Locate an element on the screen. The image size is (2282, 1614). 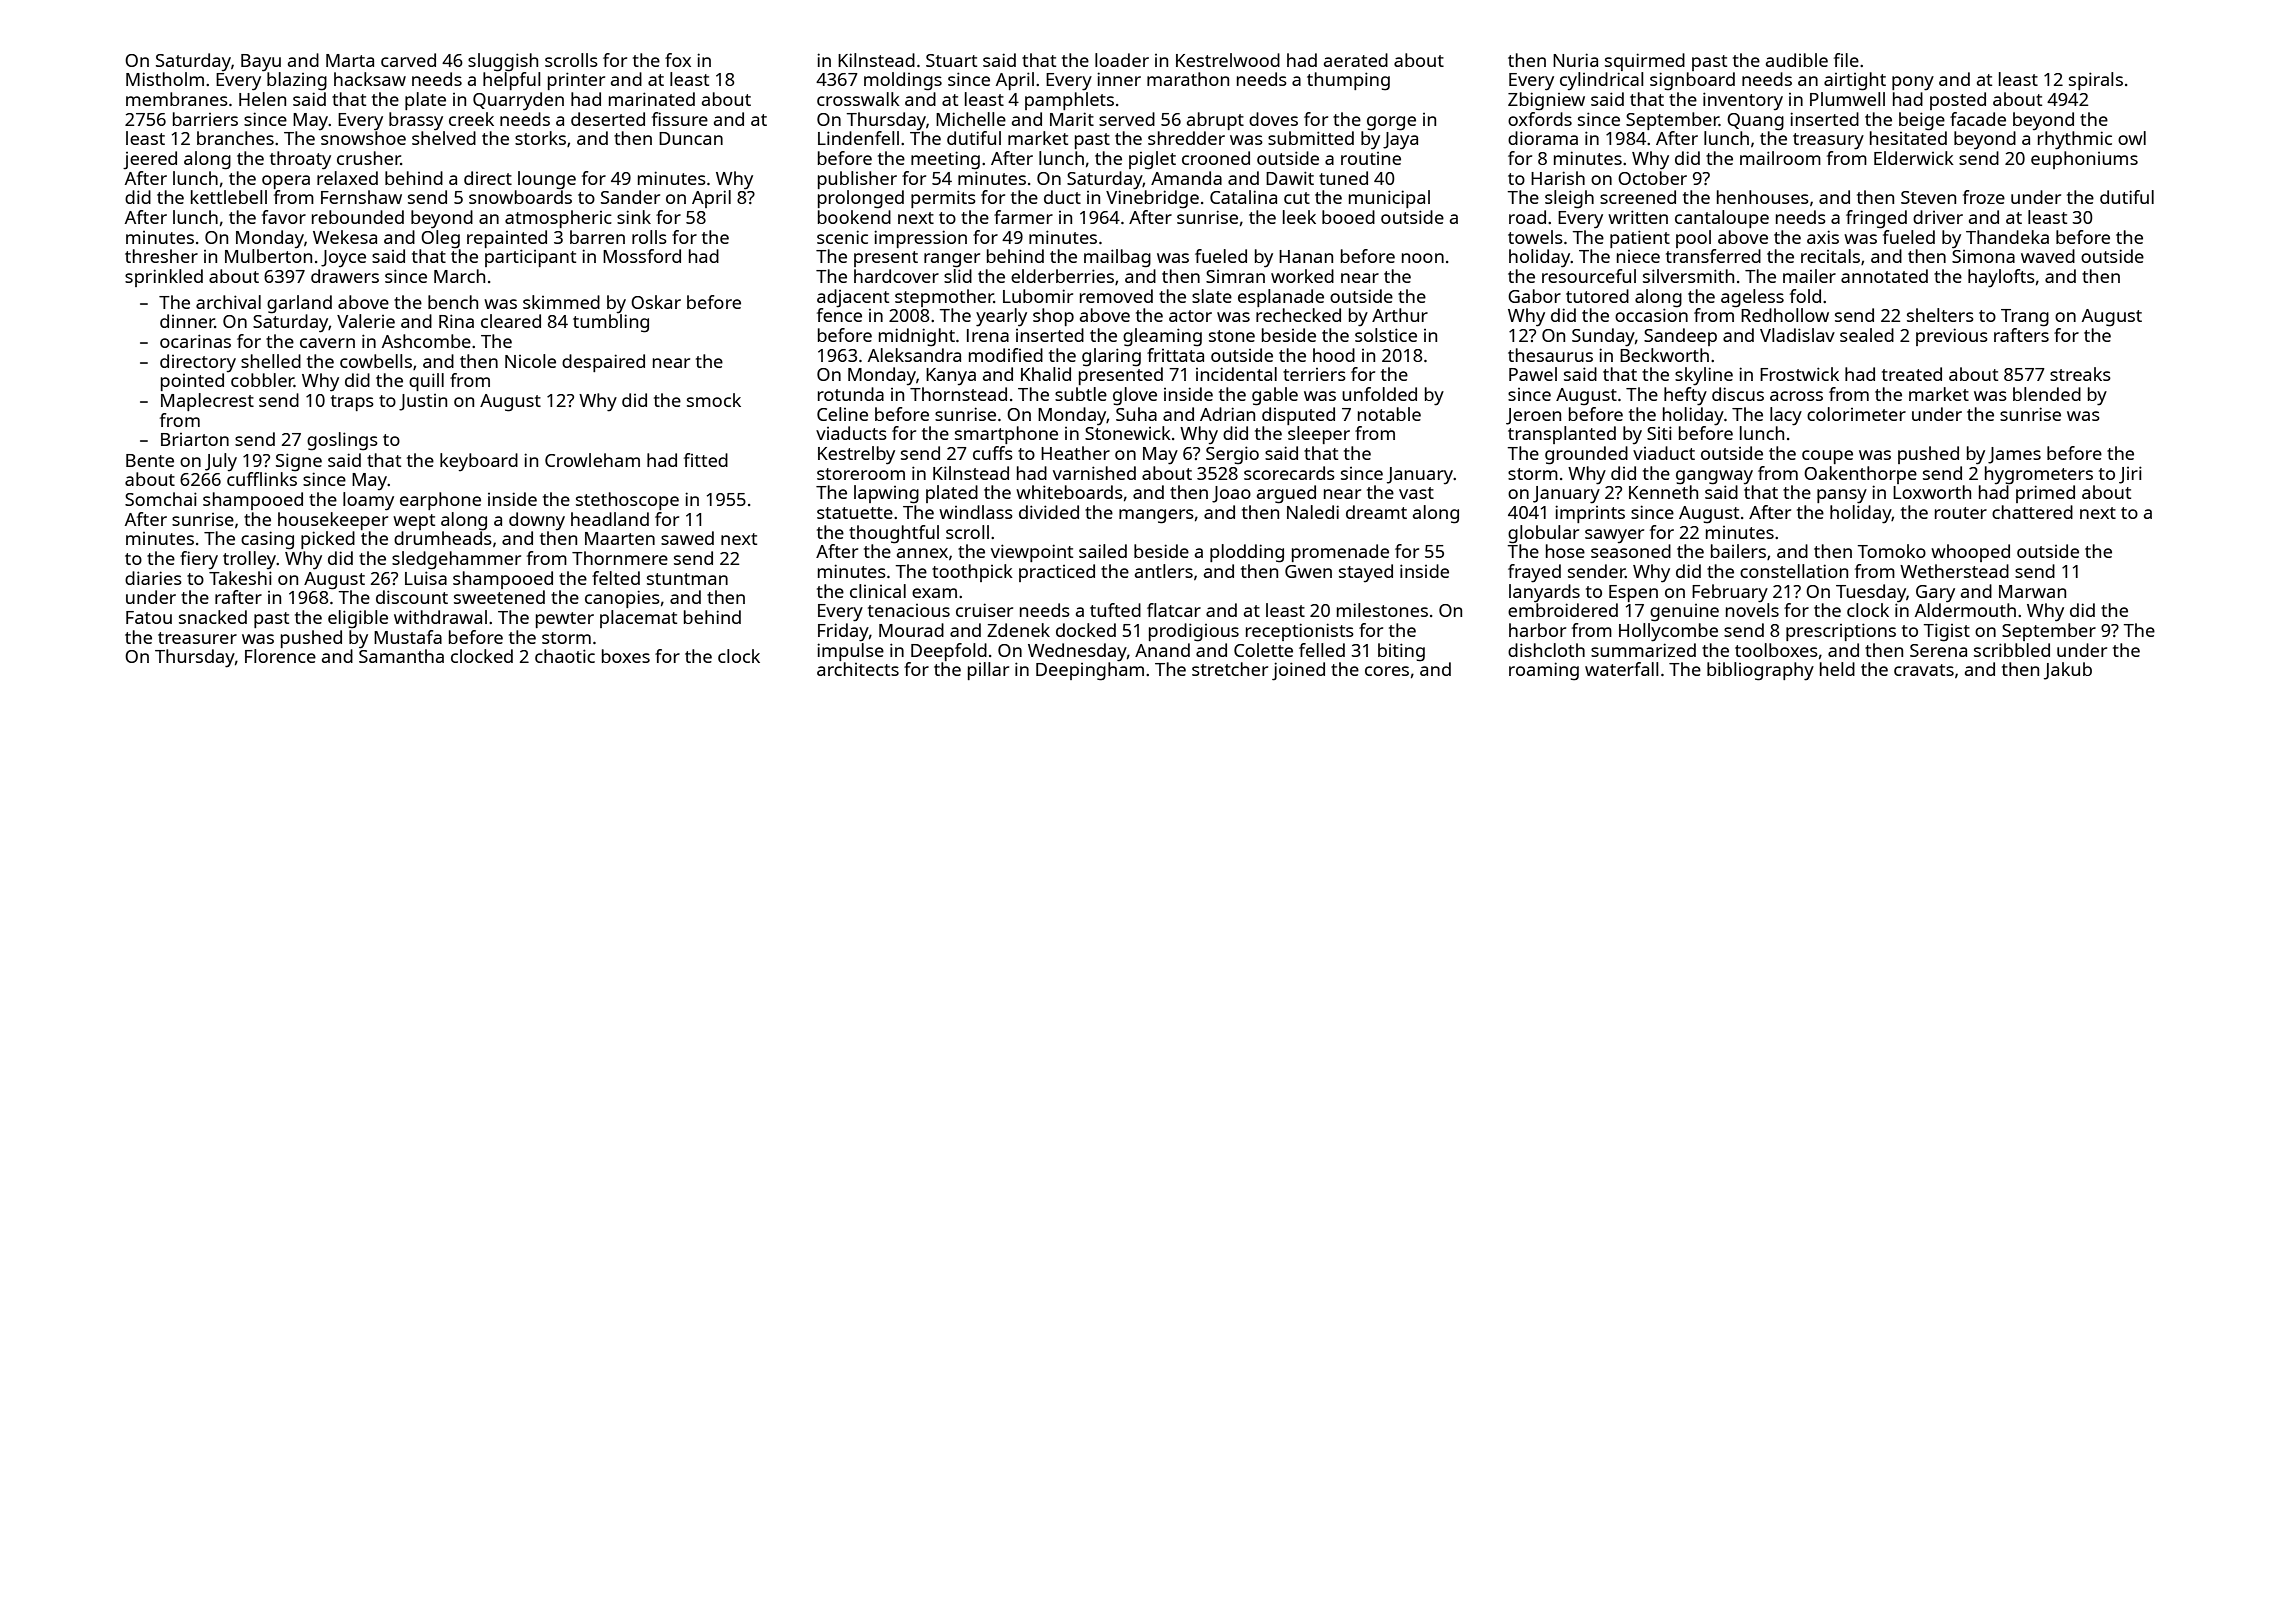
solstice is located at coordinates (1386, 335).
